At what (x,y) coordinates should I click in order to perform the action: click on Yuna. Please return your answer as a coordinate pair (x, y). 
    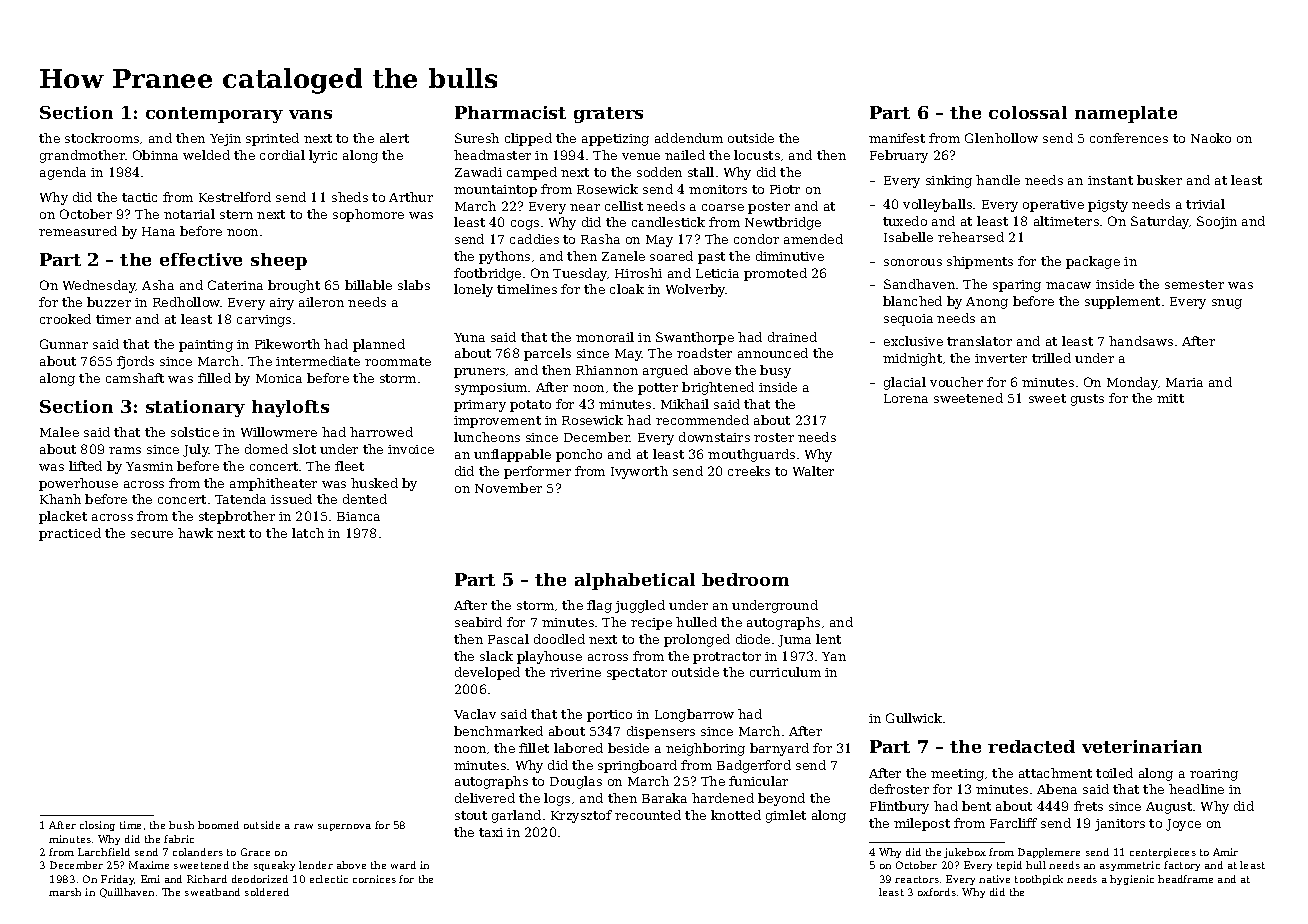
    Looking at the image, I should click on (469, 337).
